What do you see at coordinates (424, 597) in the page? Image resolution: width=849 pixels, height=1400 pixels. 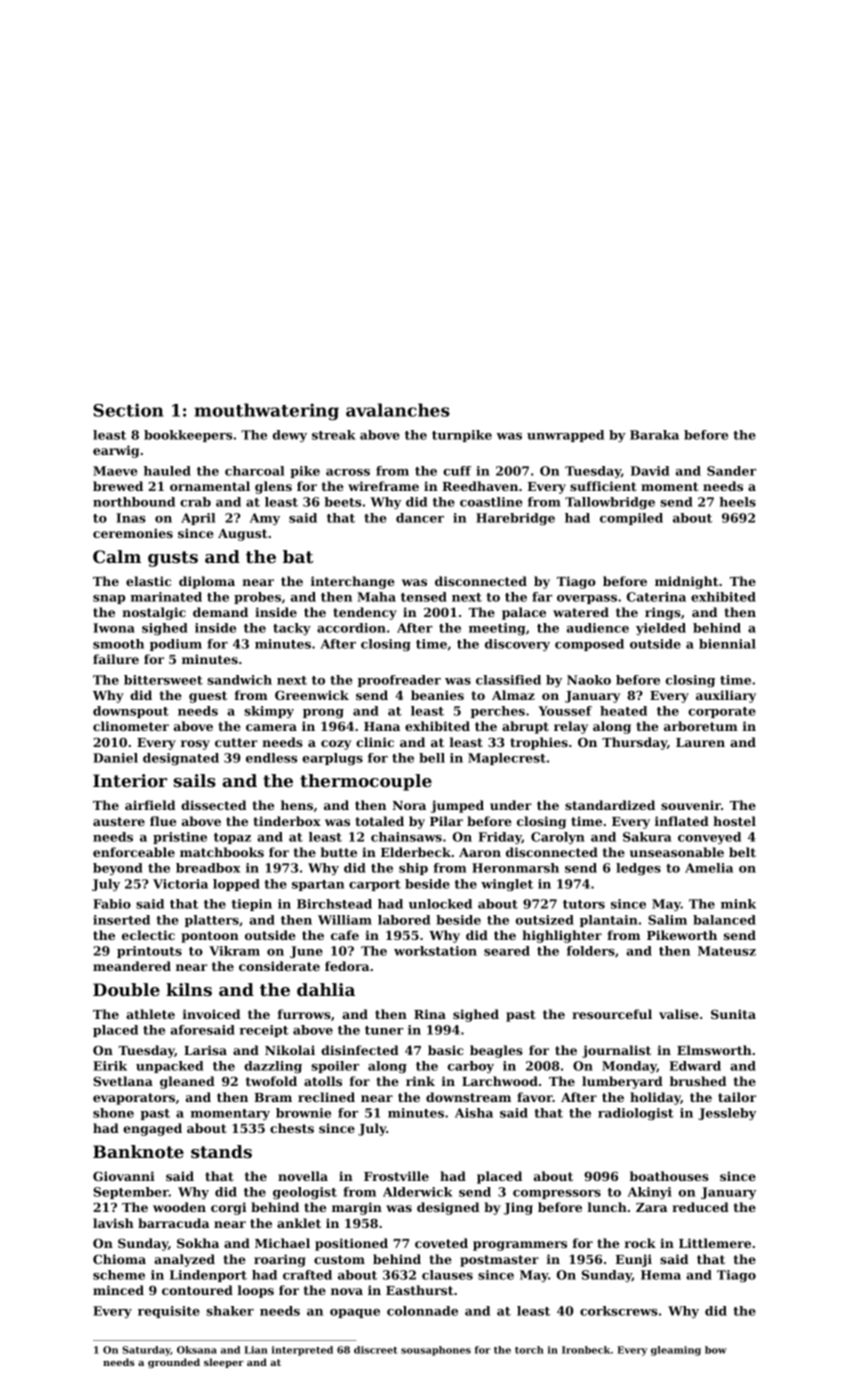 I see `tensed` at bounding box center [424, 597].
